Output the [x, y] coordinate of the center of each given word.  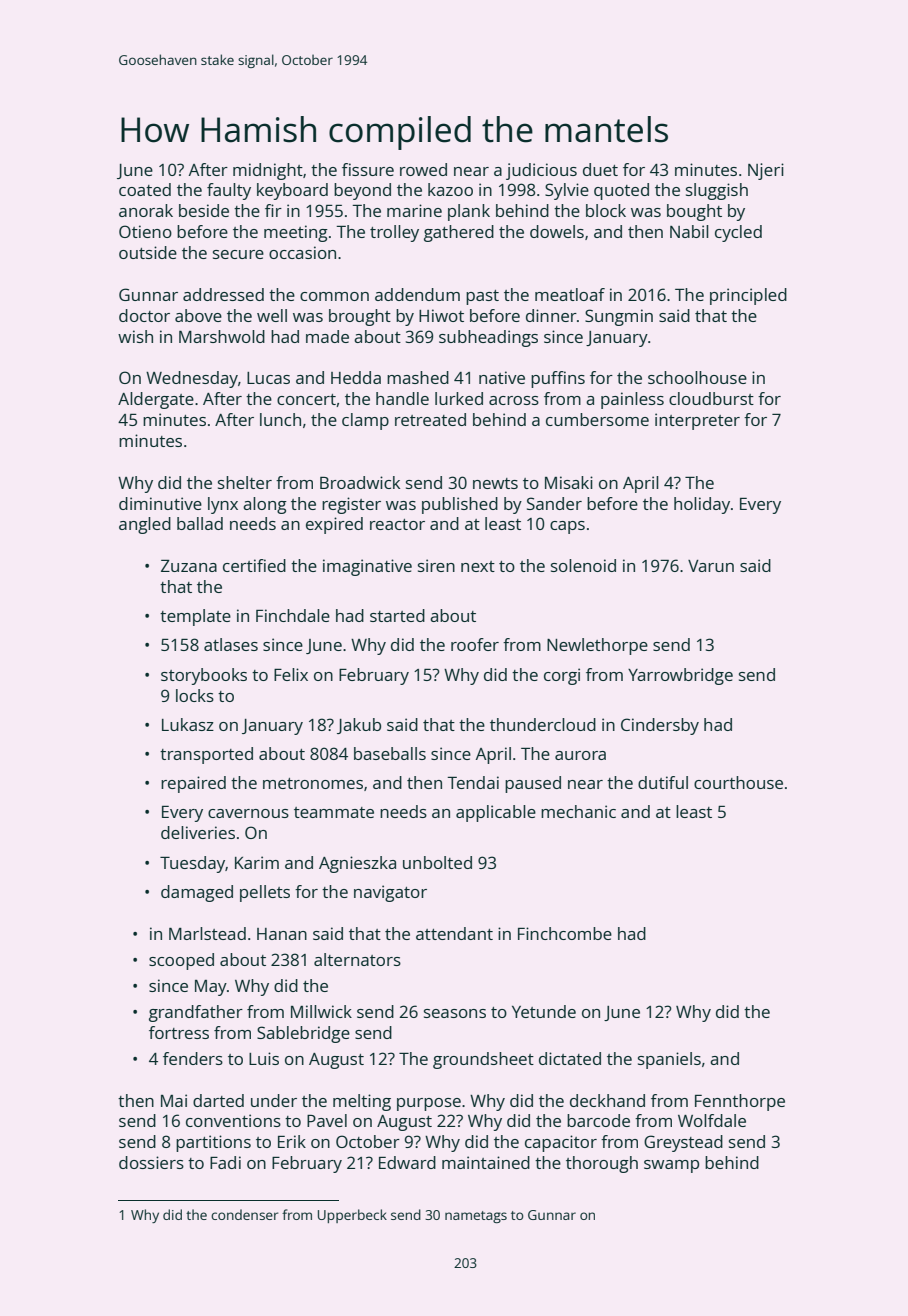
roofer [475, 644]
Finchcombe [565, 933]
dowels [557, 231]
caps [567, 527]
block [606, 210]
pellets [265, 893]
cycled [738, 233]
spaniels [669, 1060]
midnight [268, 171]
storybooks [204, 676]
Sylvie [567, 191]
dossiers [151, 1162]
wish [135, 336]
